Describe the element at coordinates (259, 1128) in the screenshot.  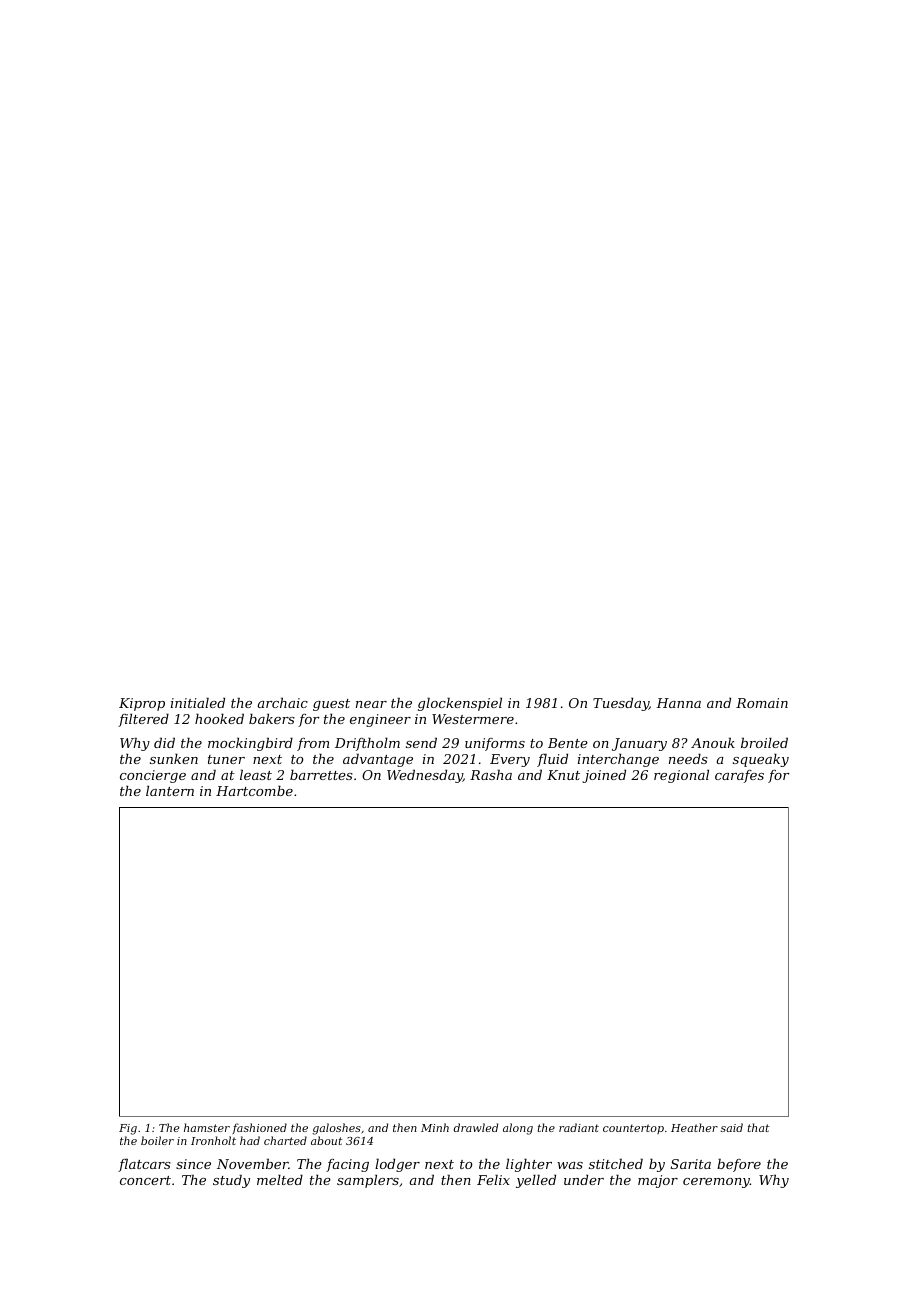
I see `fashioned` at that location.
